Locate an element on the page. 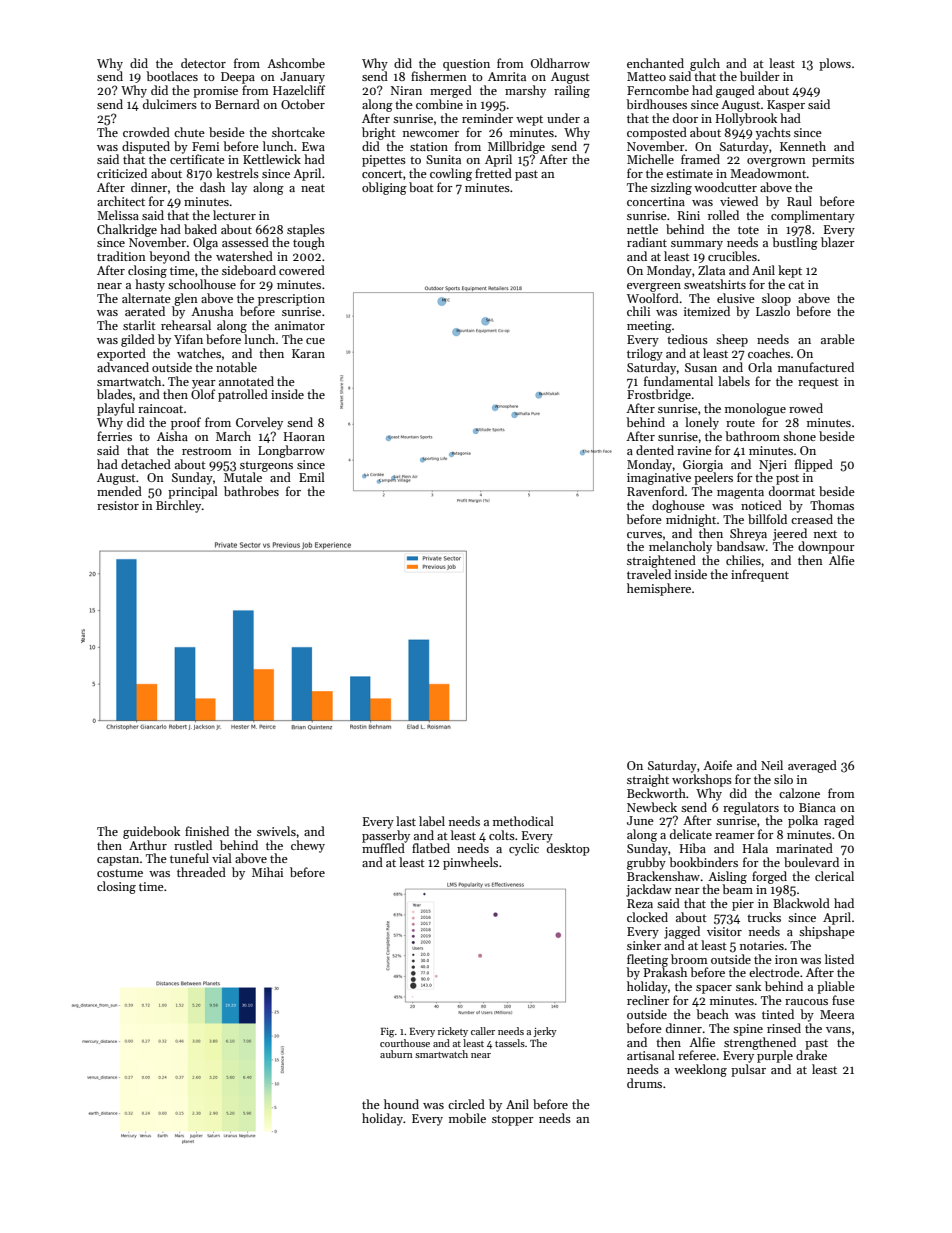 This image has height=1233, width=952. cue is located at coordinates (315, 341).
